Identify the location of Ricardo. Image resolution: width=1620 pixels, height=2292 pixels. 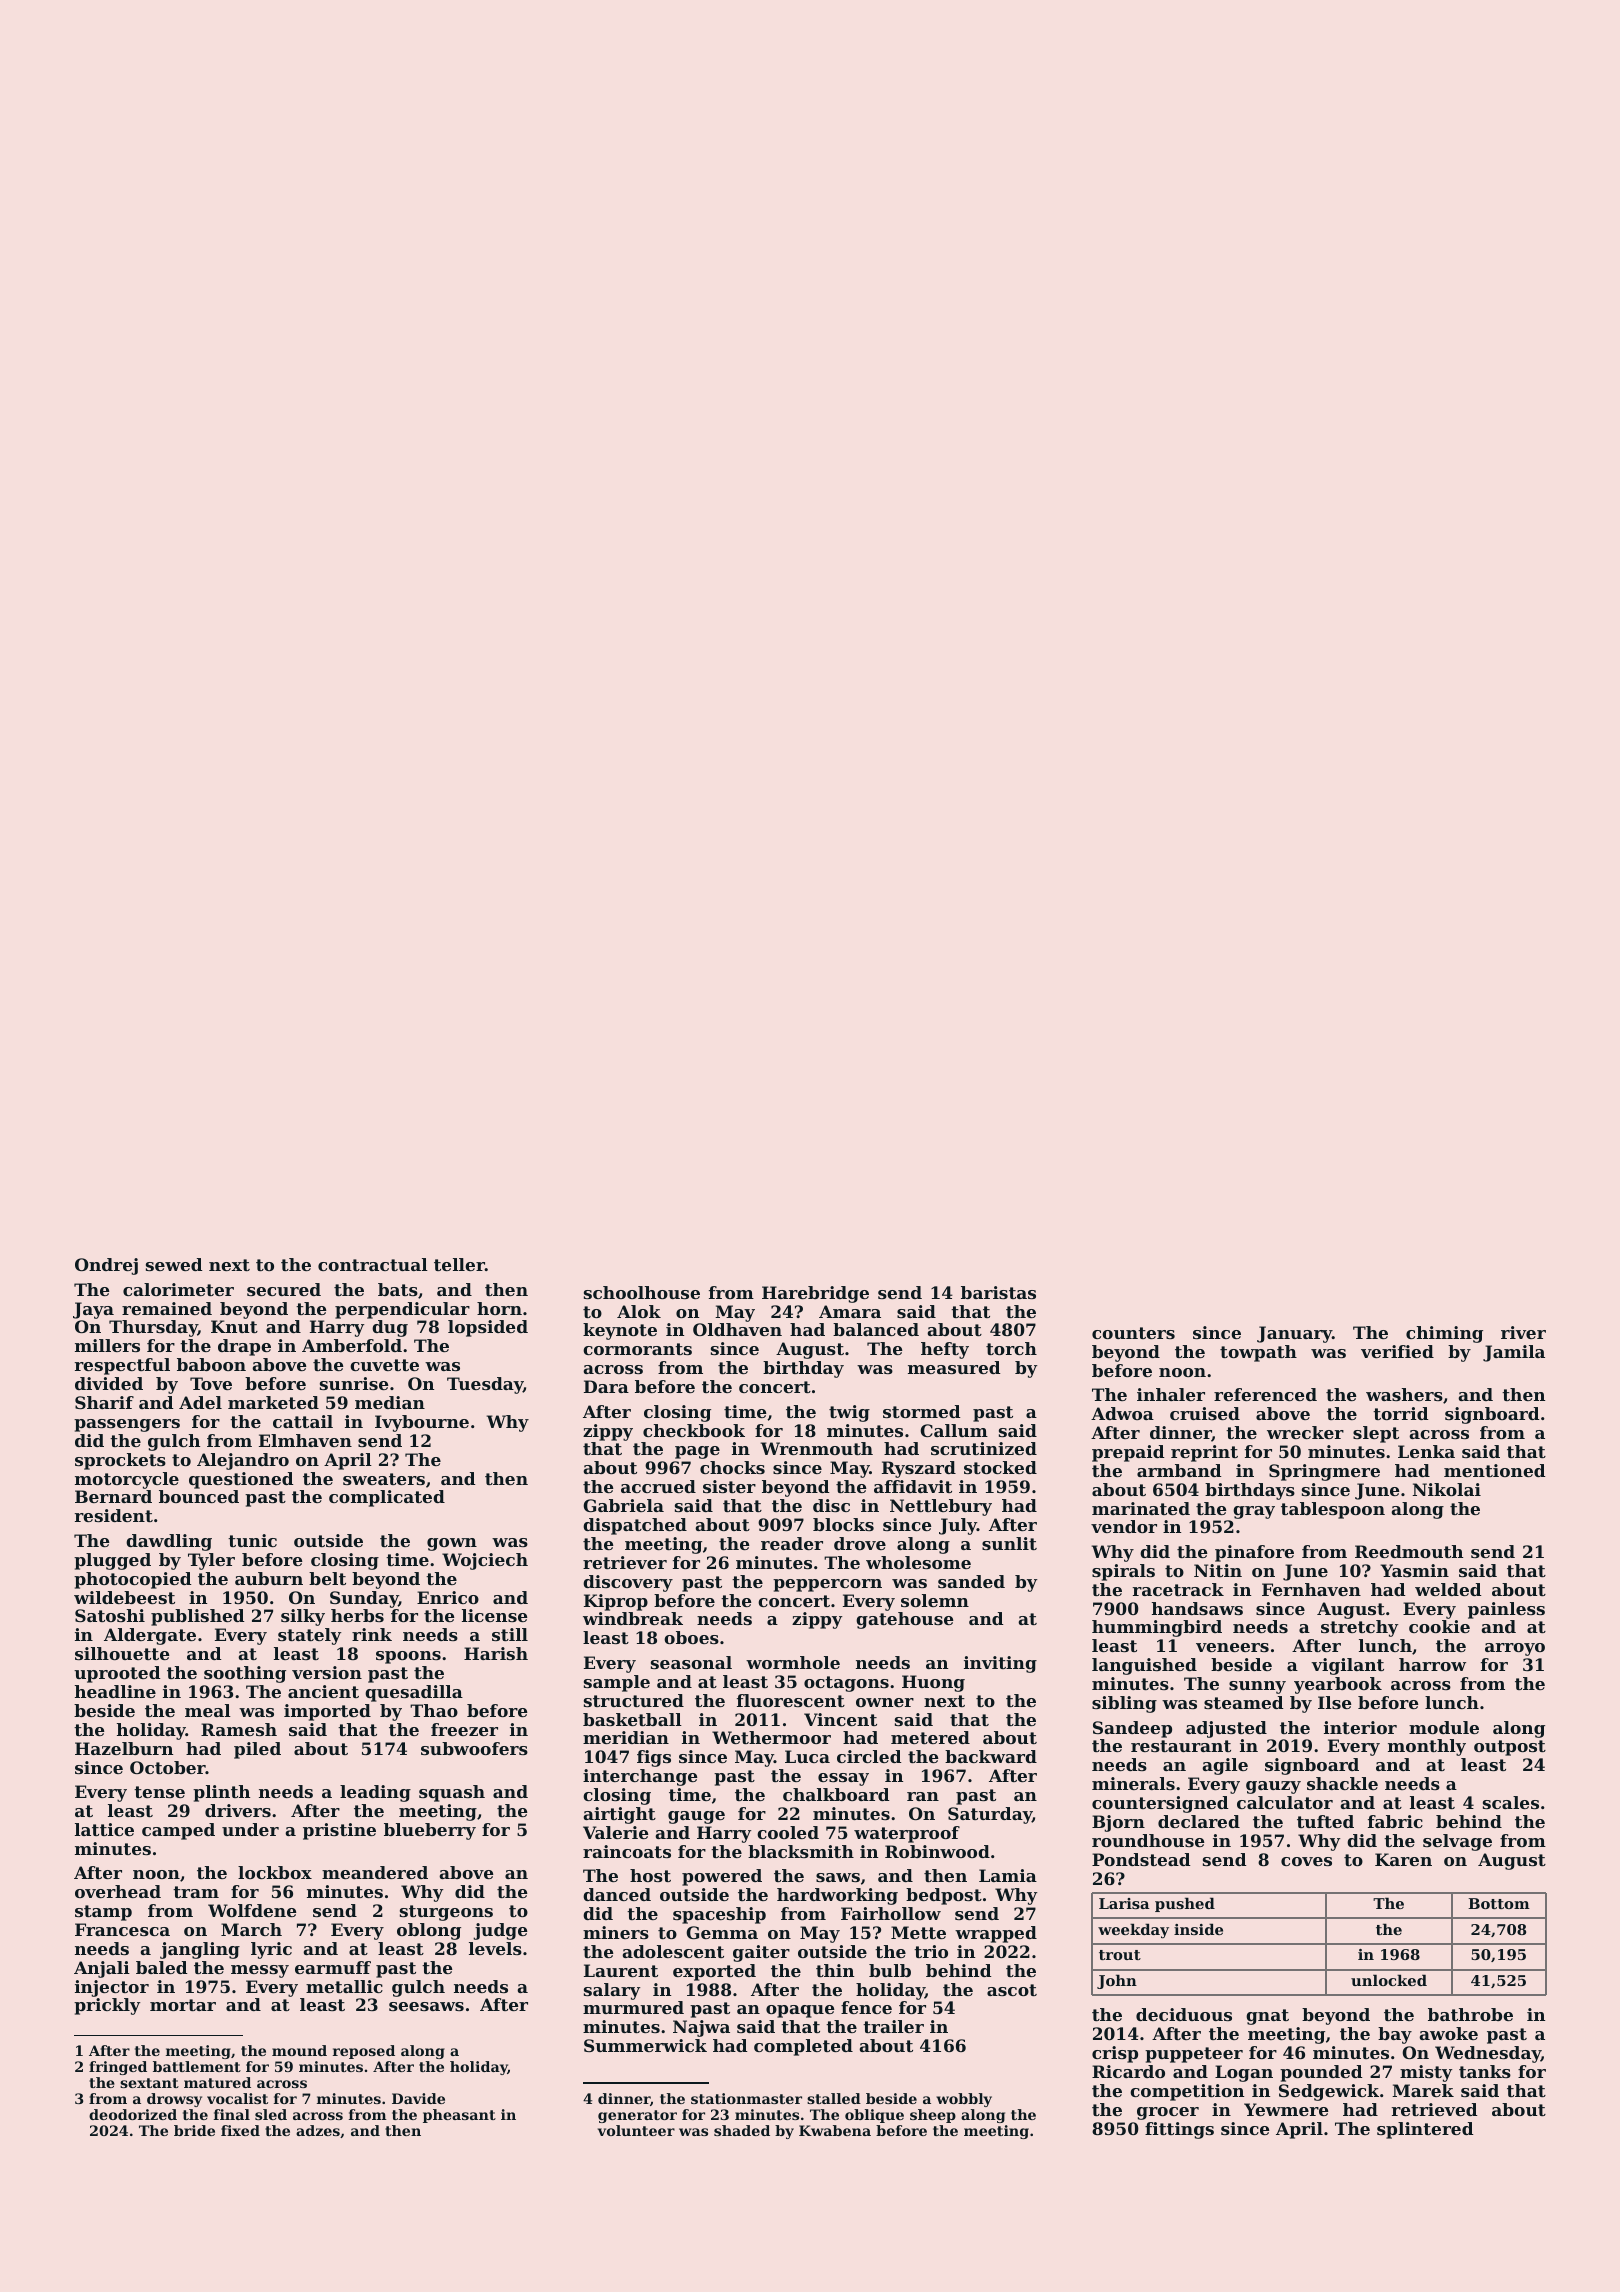
(1128, 2071).
